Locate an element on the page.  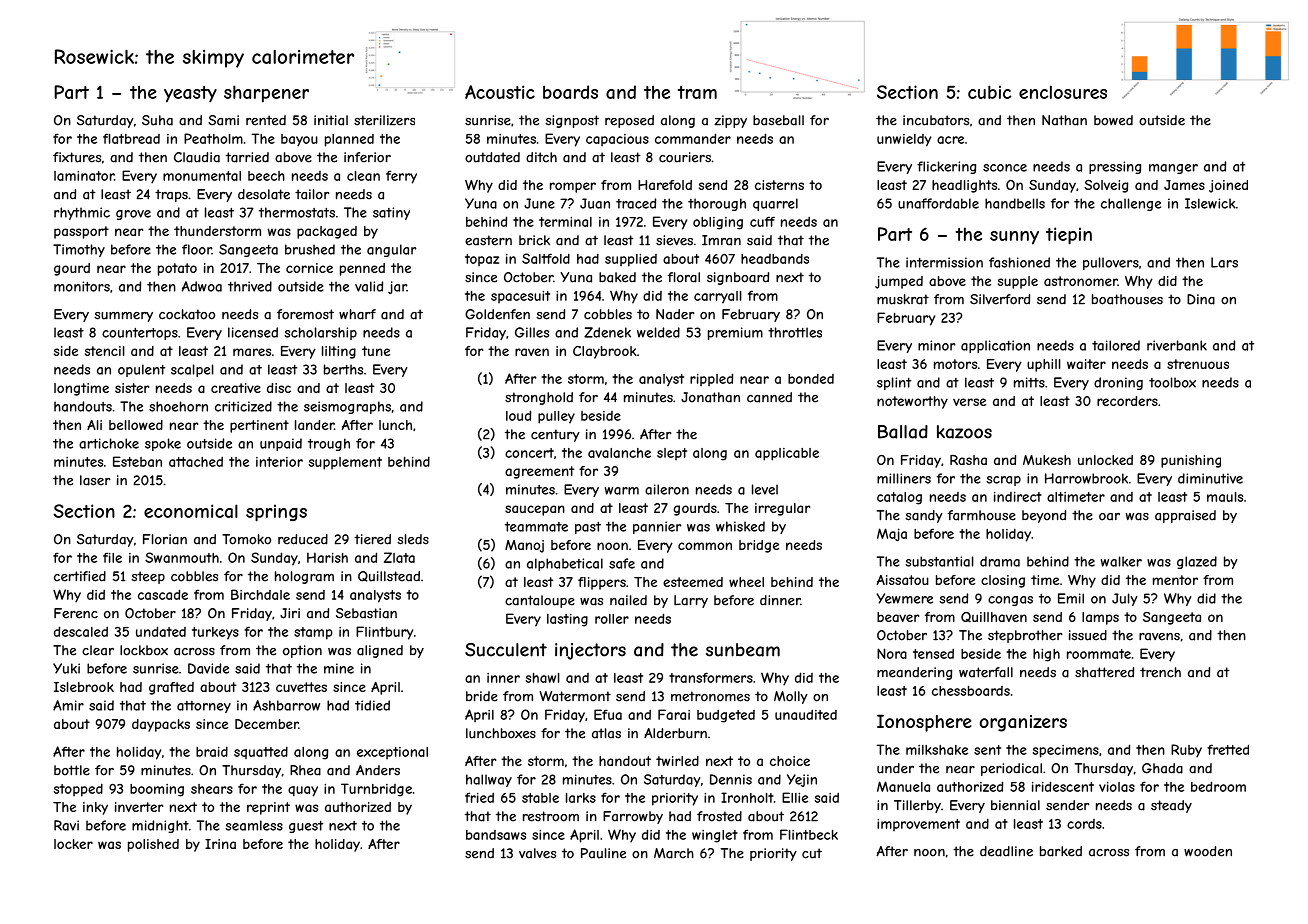
laser is located at coordinates (95, 480).
